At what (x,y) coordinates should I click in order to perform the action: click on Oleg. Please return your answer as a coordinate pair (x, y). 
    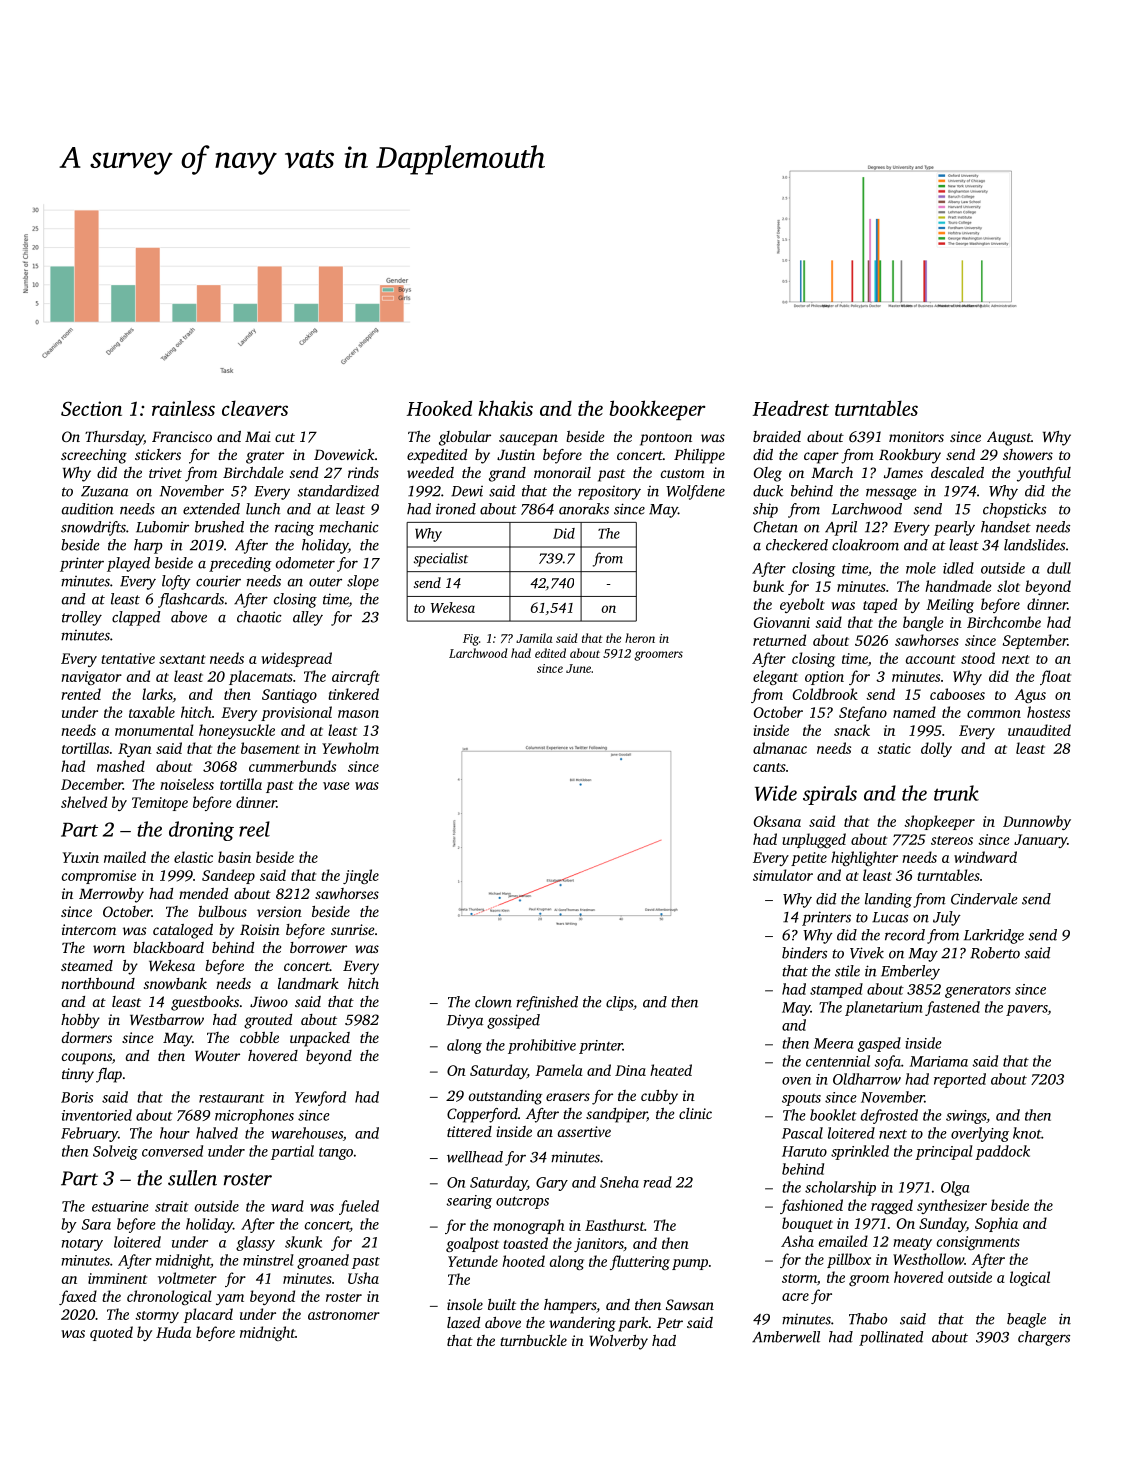
    Looking at the image, I should click on (768, 474).
